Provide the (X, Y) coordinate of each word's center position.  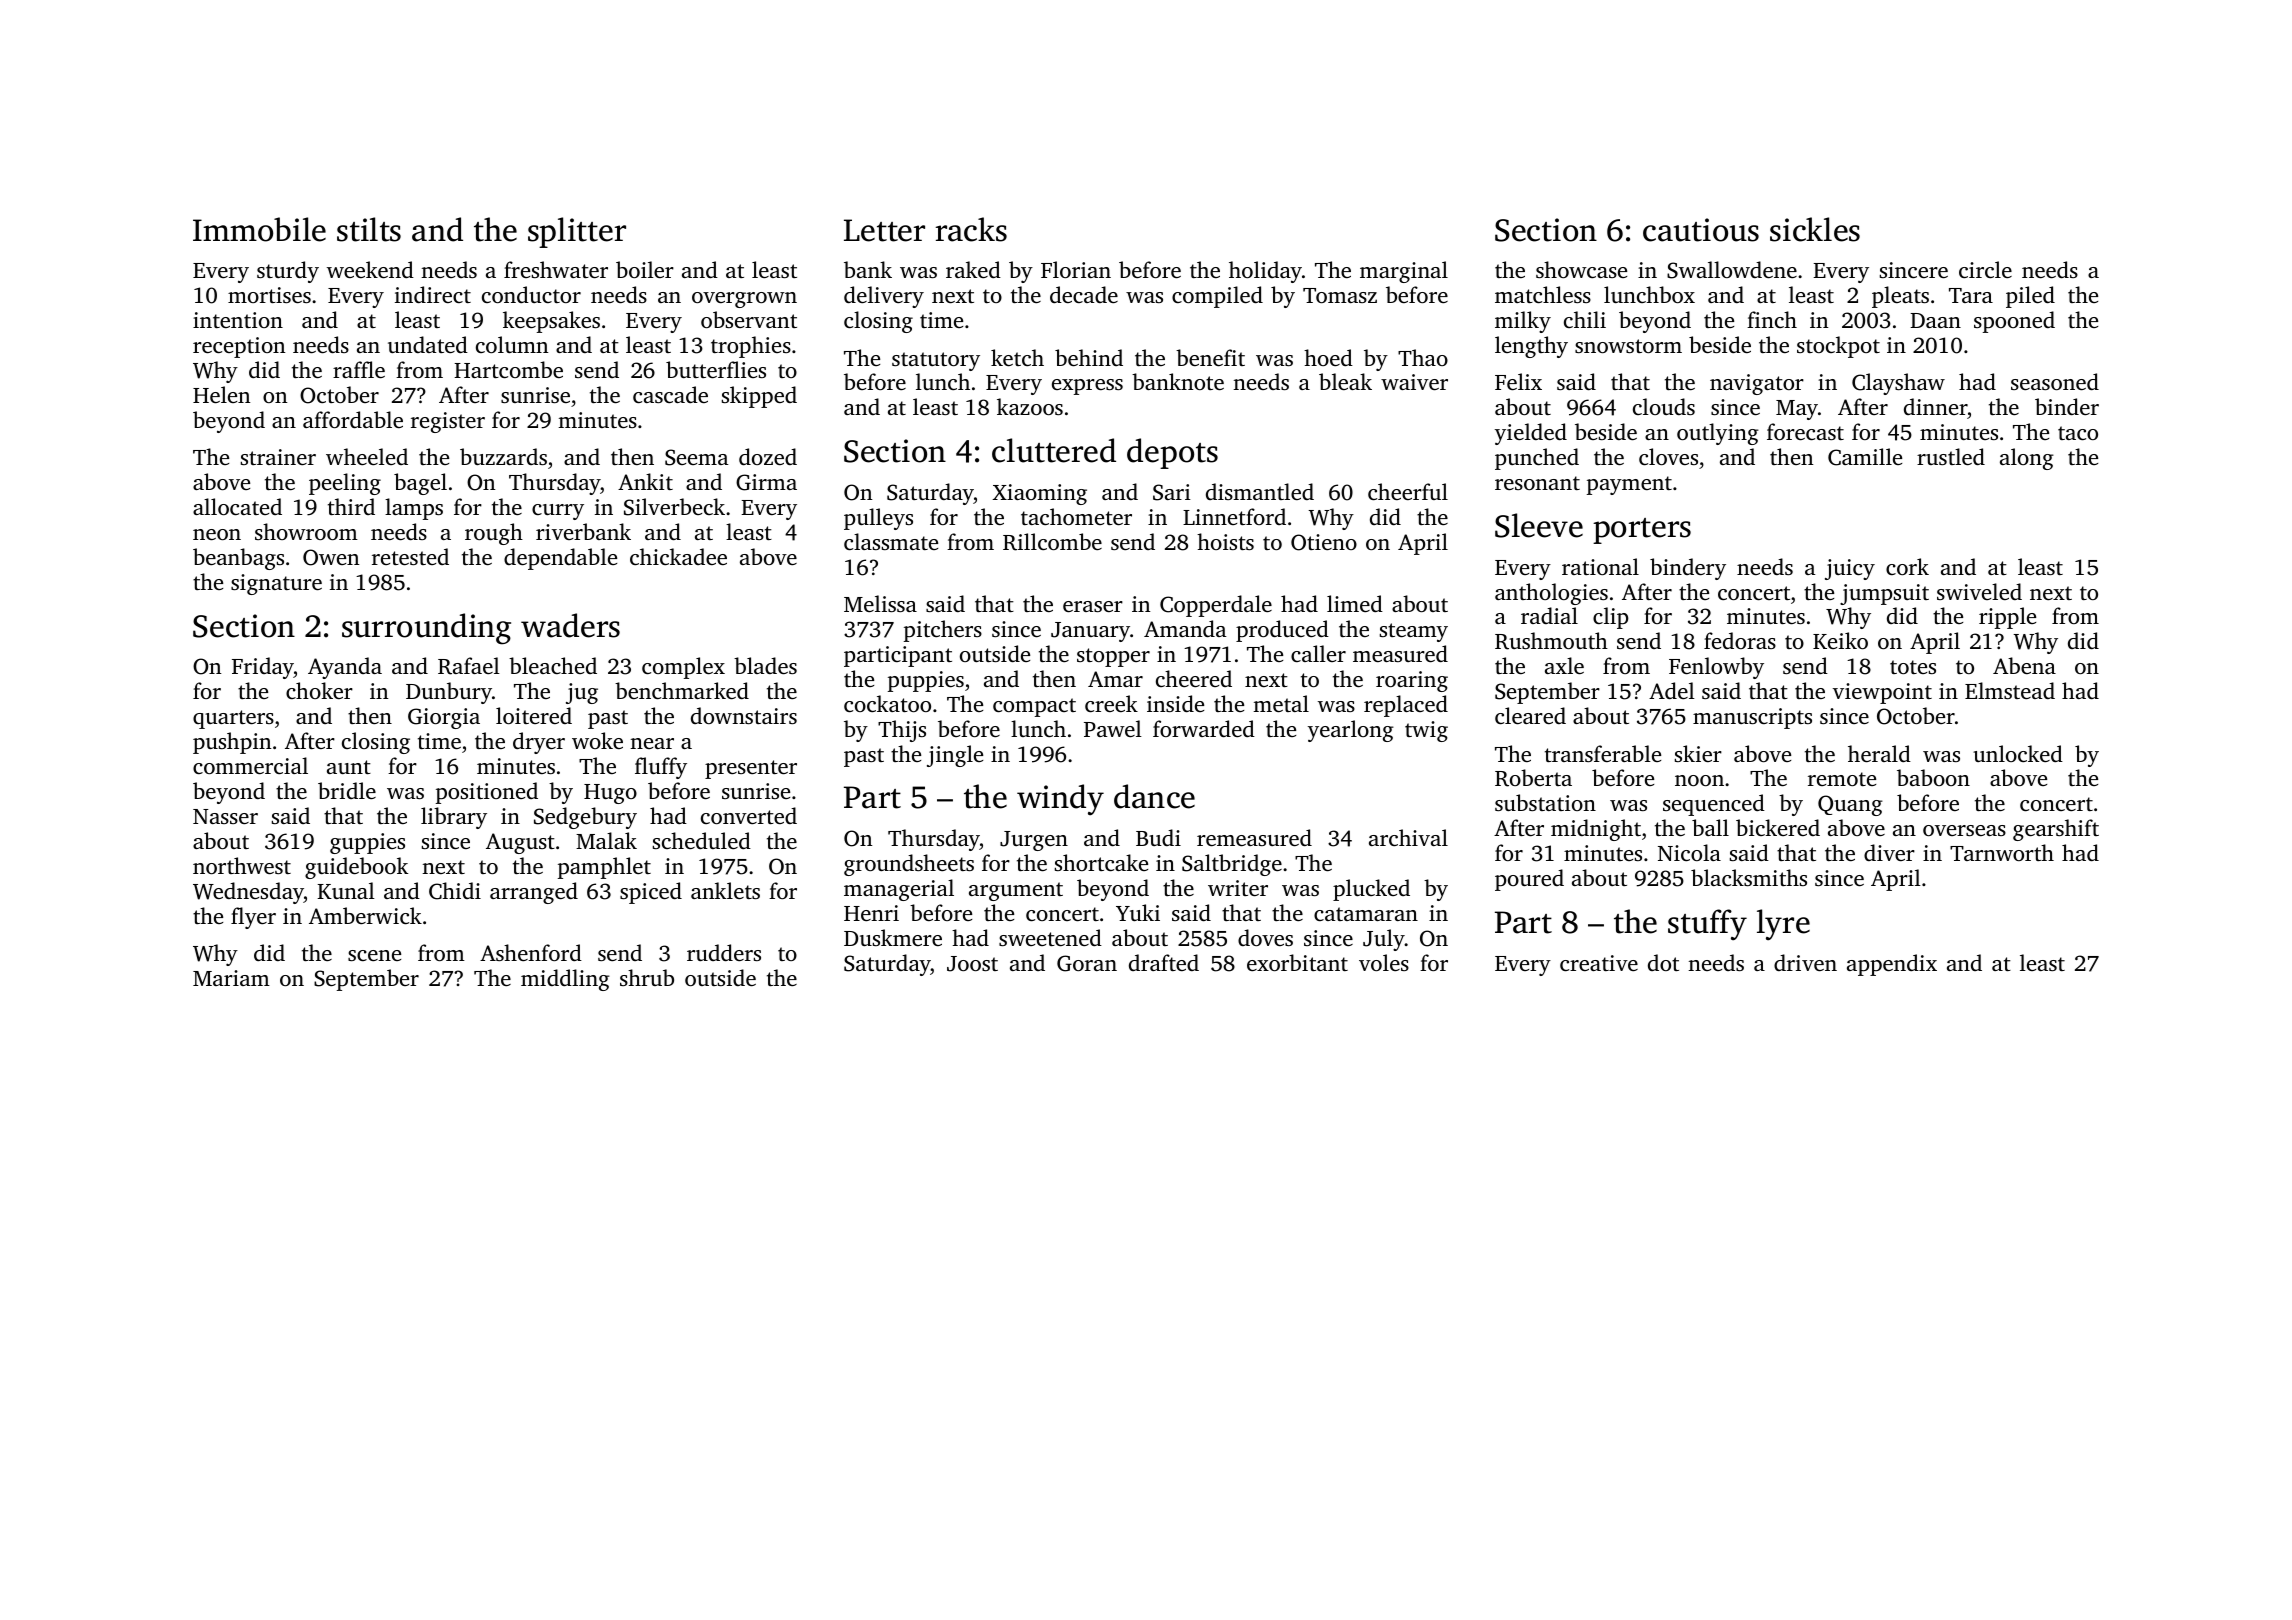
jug (582, 693)
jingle (955, 756)
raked (973, 269)
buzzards (503, 456)
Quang (1850, 805)
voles (1384, 962)
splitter (577, 232)
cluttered (1054, 450)
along (2027, 459)
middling (565, 980)
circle (1985, 269)
